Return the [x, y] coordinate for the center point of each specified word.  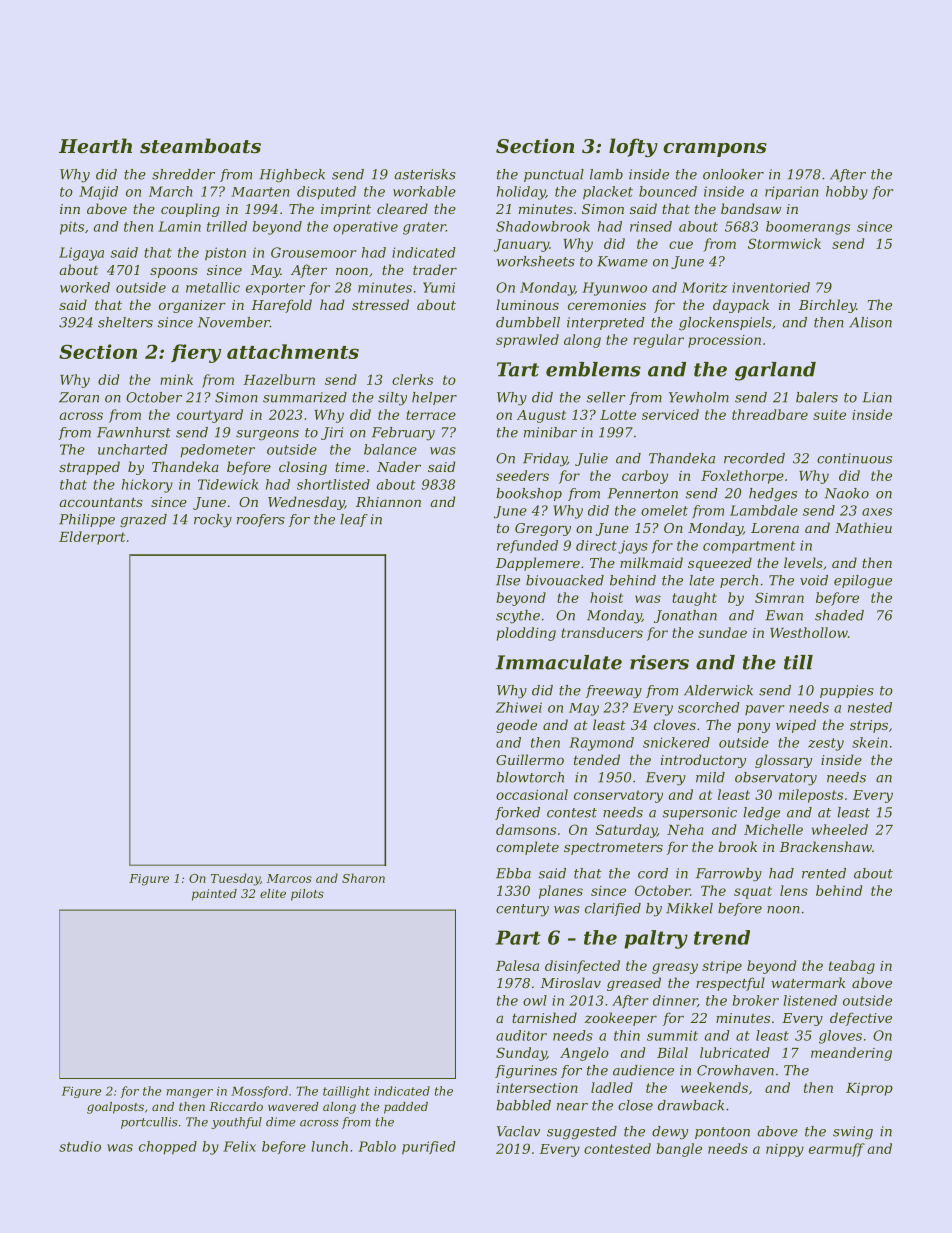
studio [80, 1146]
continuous [854, 458]
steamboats [200, 146]
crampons [715, 150]
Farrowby [729, 875]
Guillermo [530, 759]
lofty [633, 147]
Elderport [92, 538]
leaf [354, 520]
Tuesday [235, 879]
